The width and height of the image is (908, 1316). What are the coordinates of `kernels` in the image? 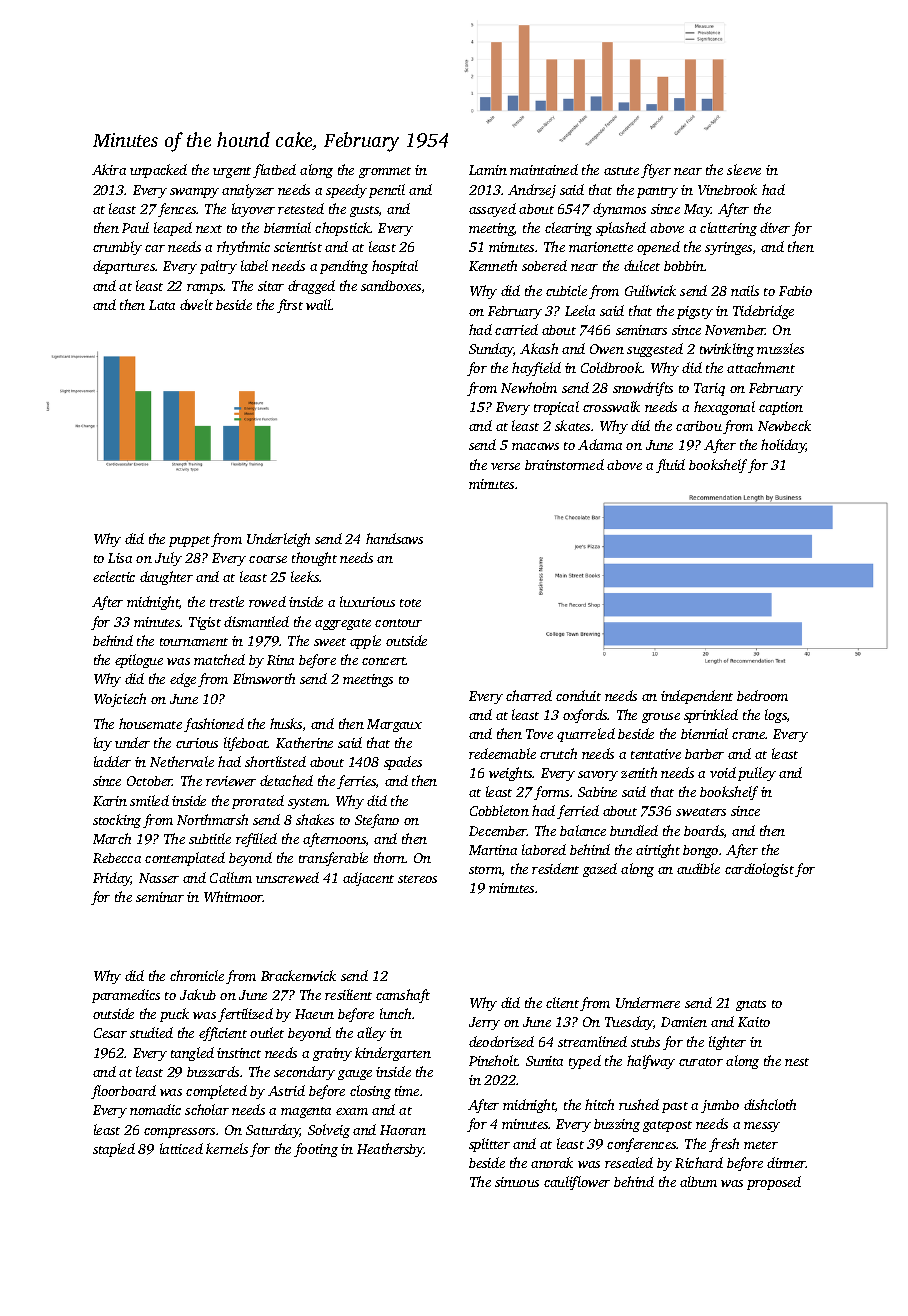 It's located at (227, 1148).
